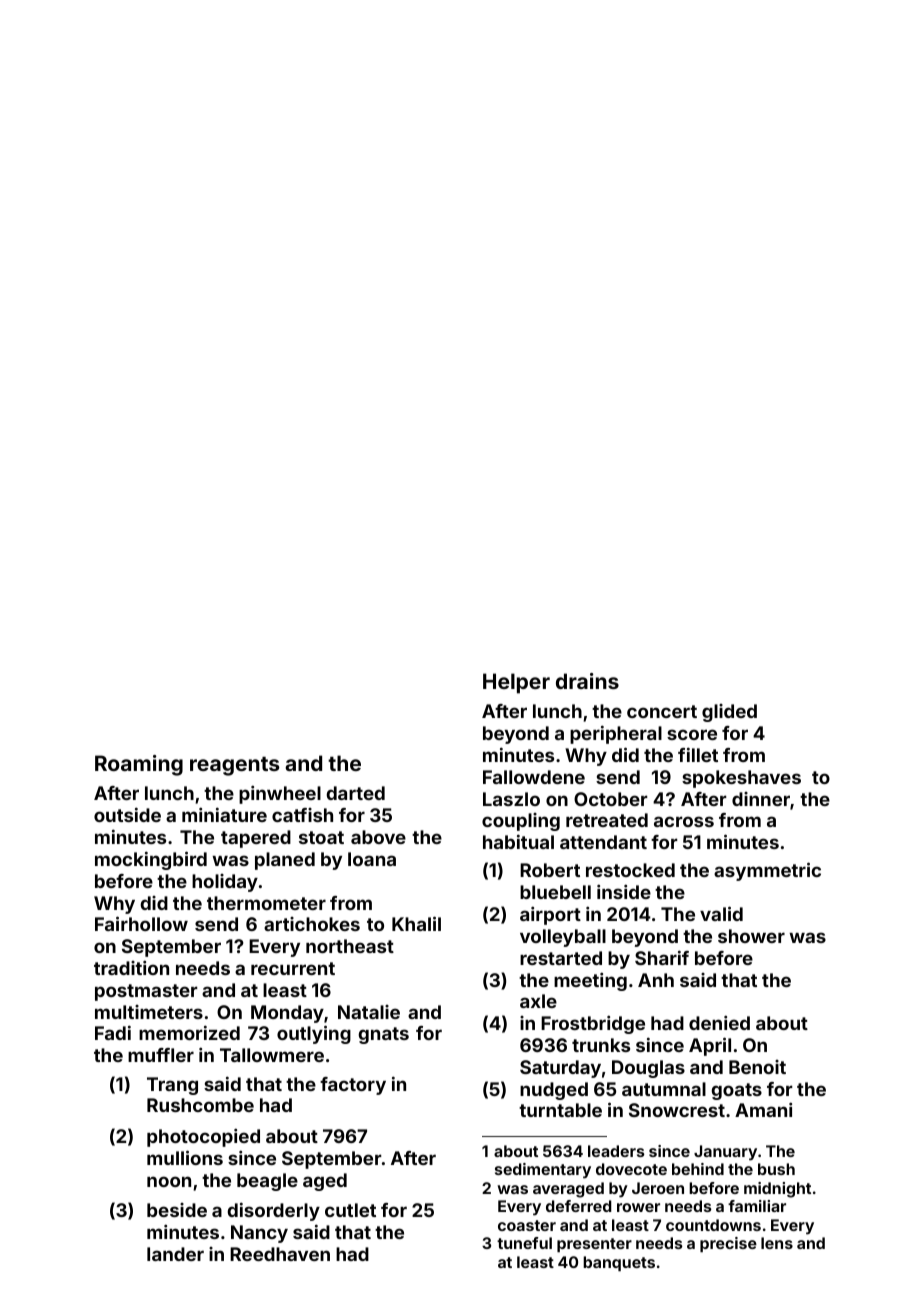  What do you see at coordinates (603, 842) in the screenshot?
I see `attendant` at bounding box center [603, 842].
